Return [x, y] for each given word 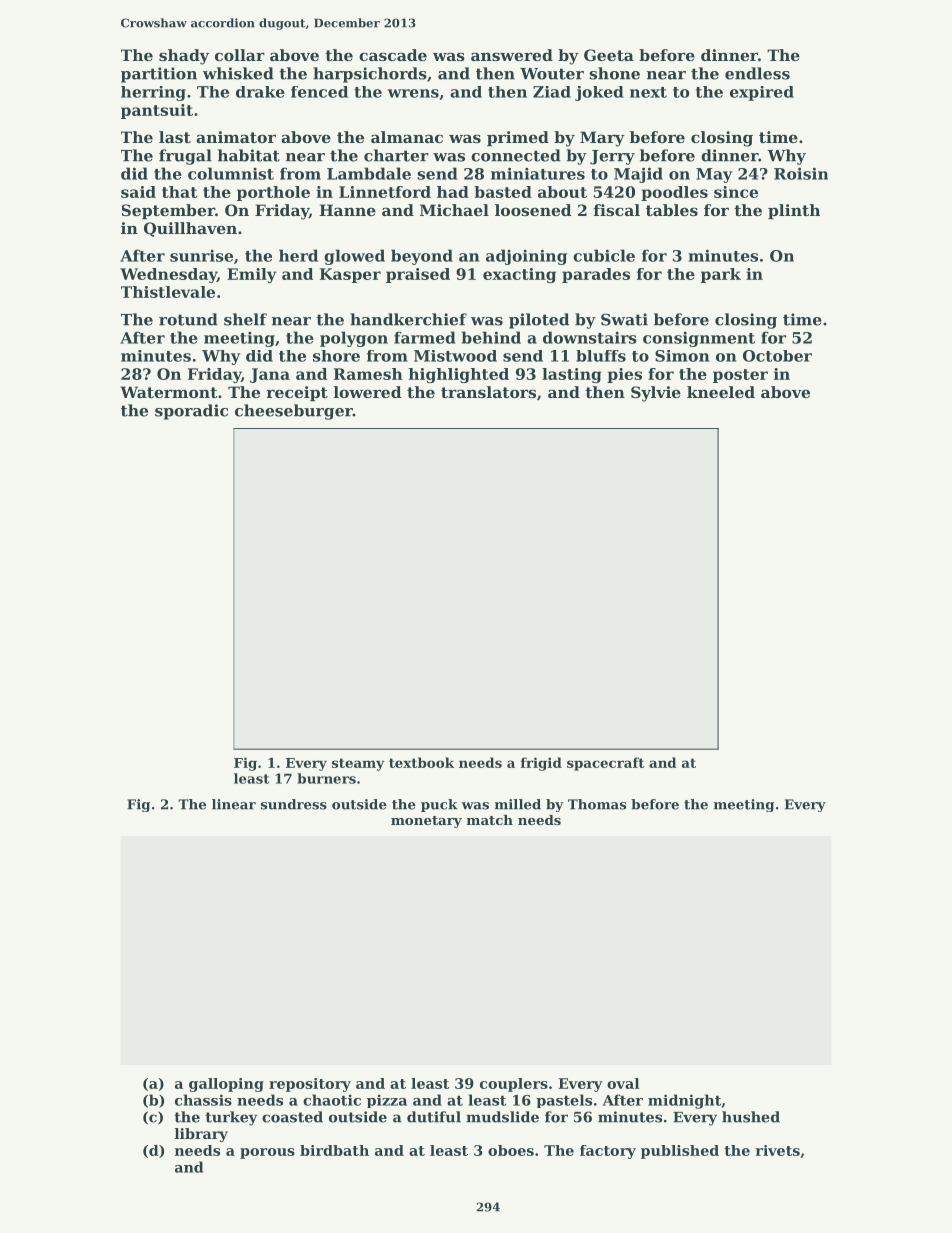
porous [267, 1153]
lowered [367, 392]
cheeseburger [294, 412]
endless [757, 73]
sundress [294, 804]
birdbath [334, 1150]
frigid [541, 764]
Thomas [597, 804]
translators [488, 392]
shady [184, 57]
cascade [393, 55]
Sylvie [656, 394]
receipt [297, 393]
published [680, 1152]
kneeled [721, 392]
